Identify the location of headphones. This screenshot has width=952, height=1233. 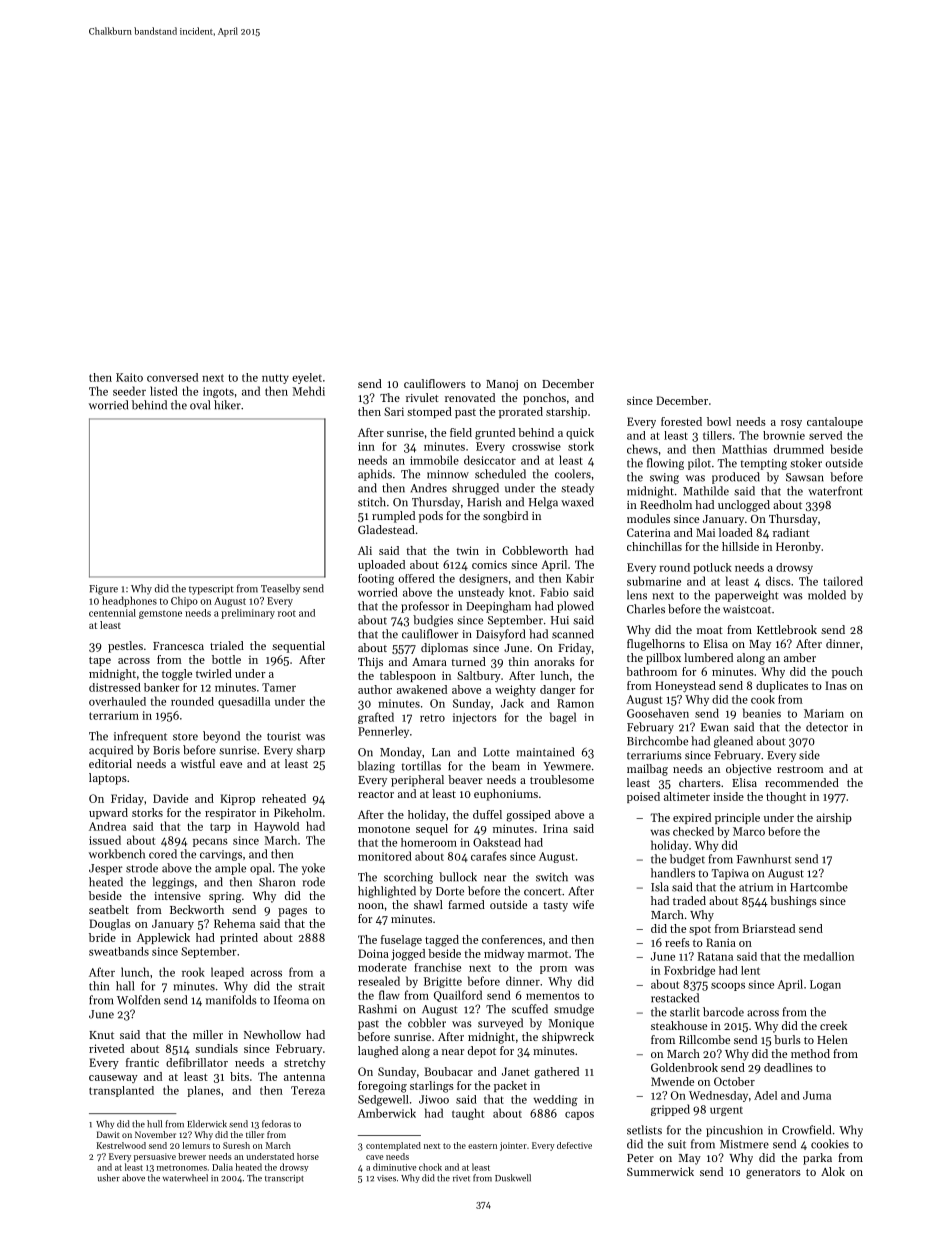
(129, 601).
